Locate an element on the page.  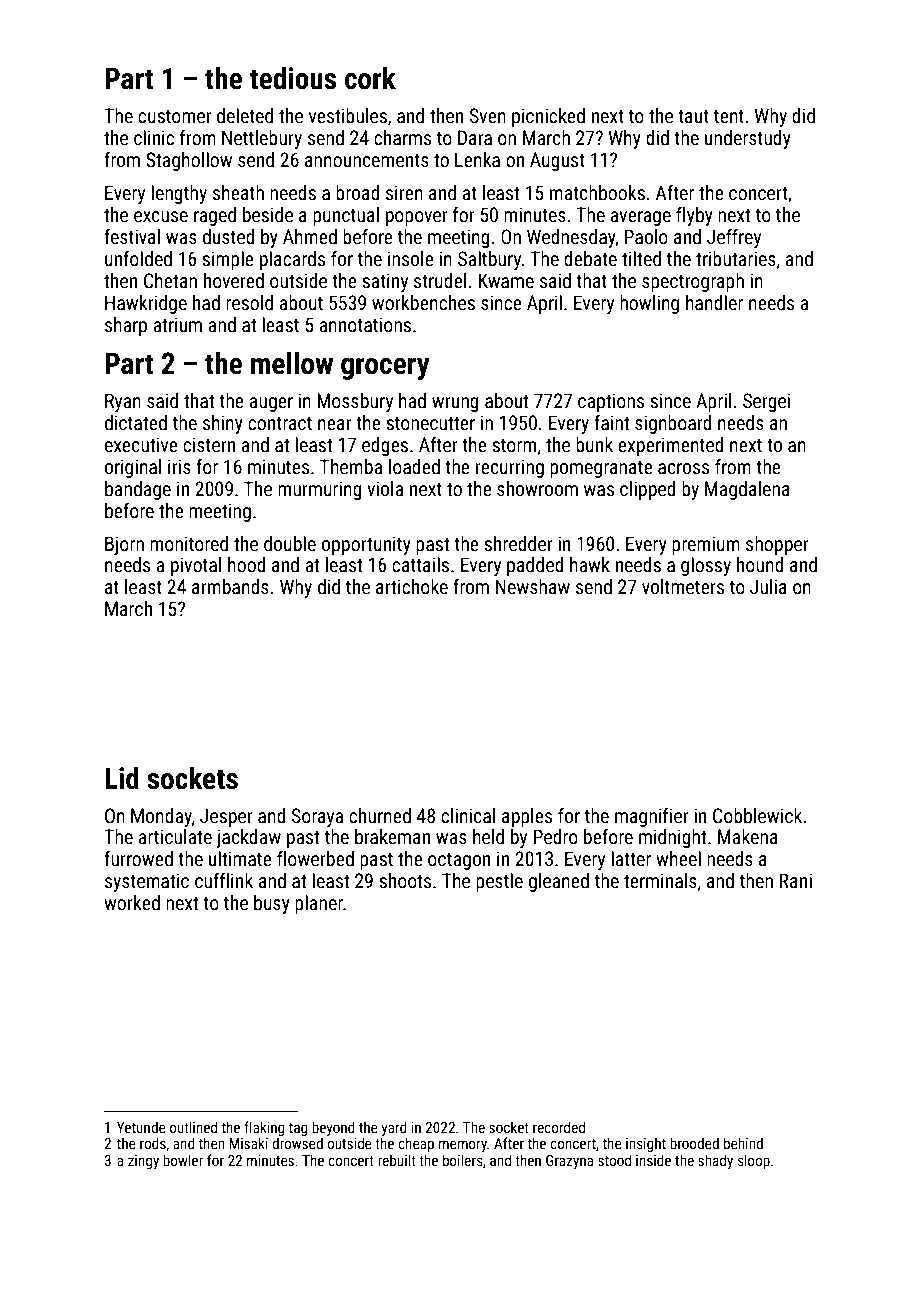
cork is located at coordinates (370, 78).
